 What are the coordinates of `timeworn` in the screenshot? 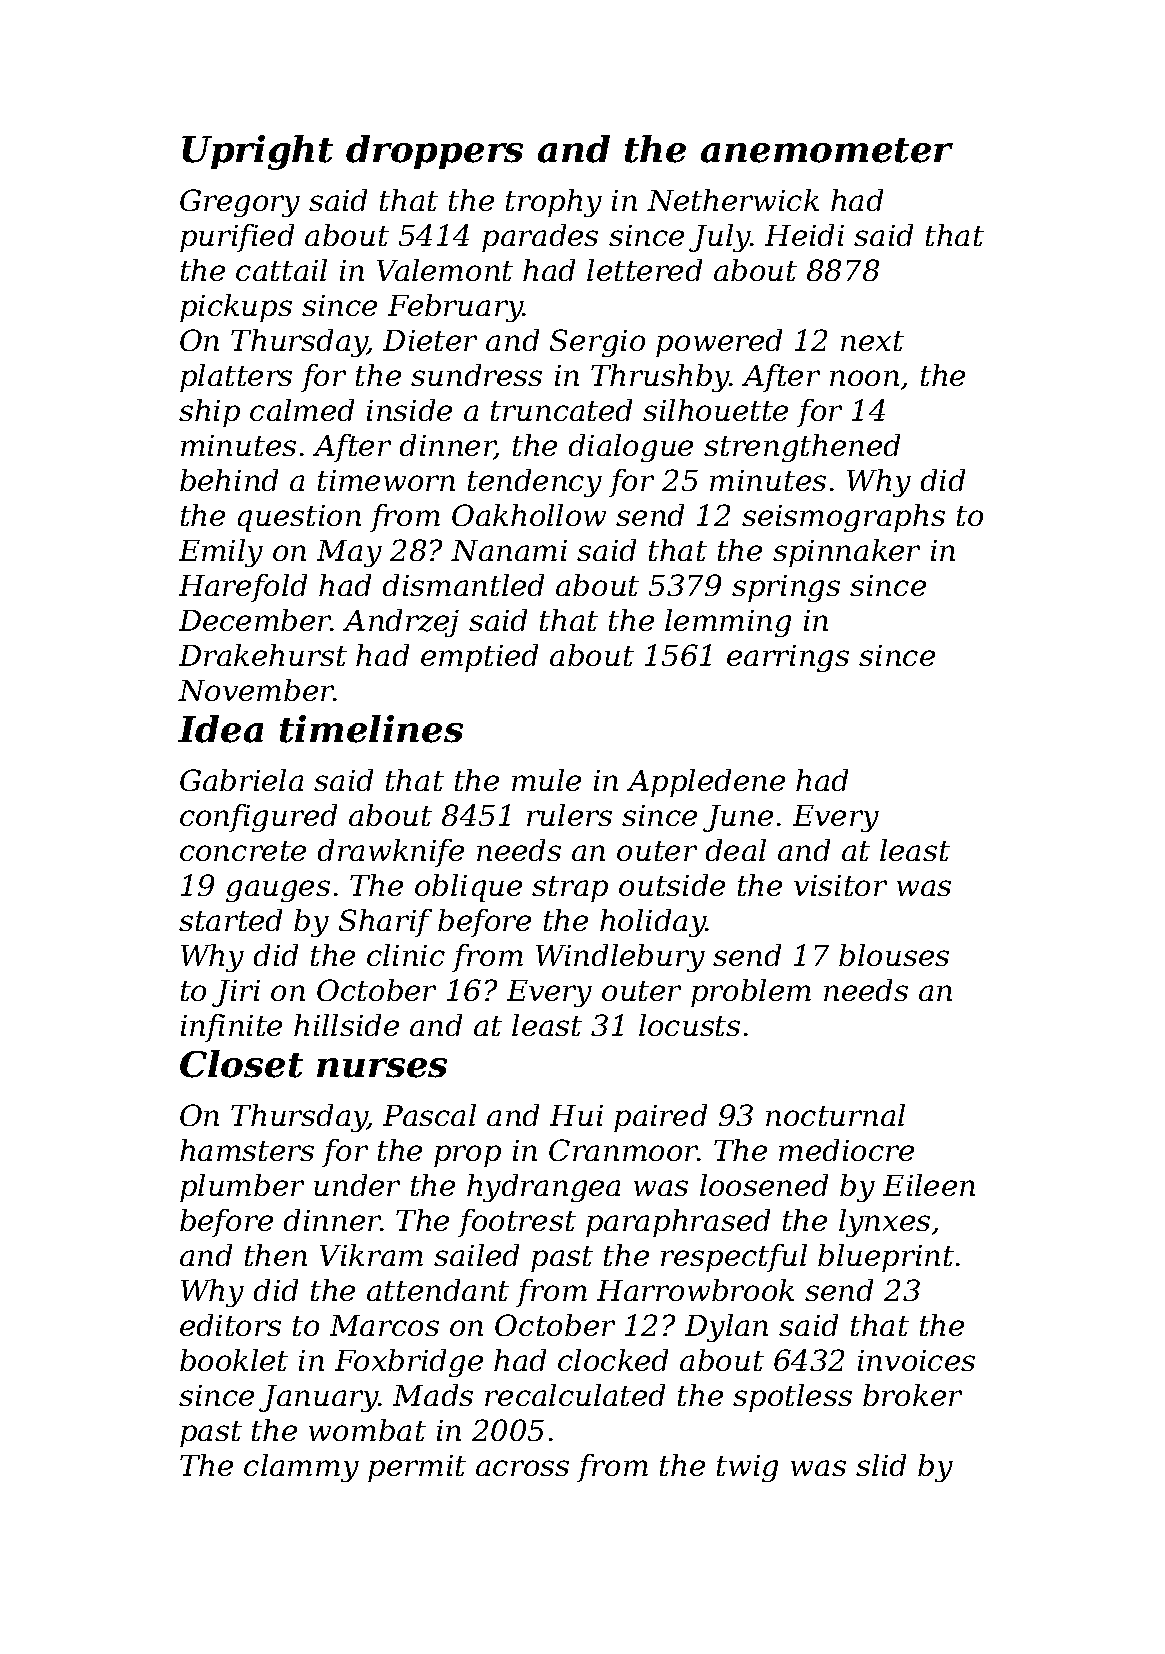 It's located at (386, 480).
